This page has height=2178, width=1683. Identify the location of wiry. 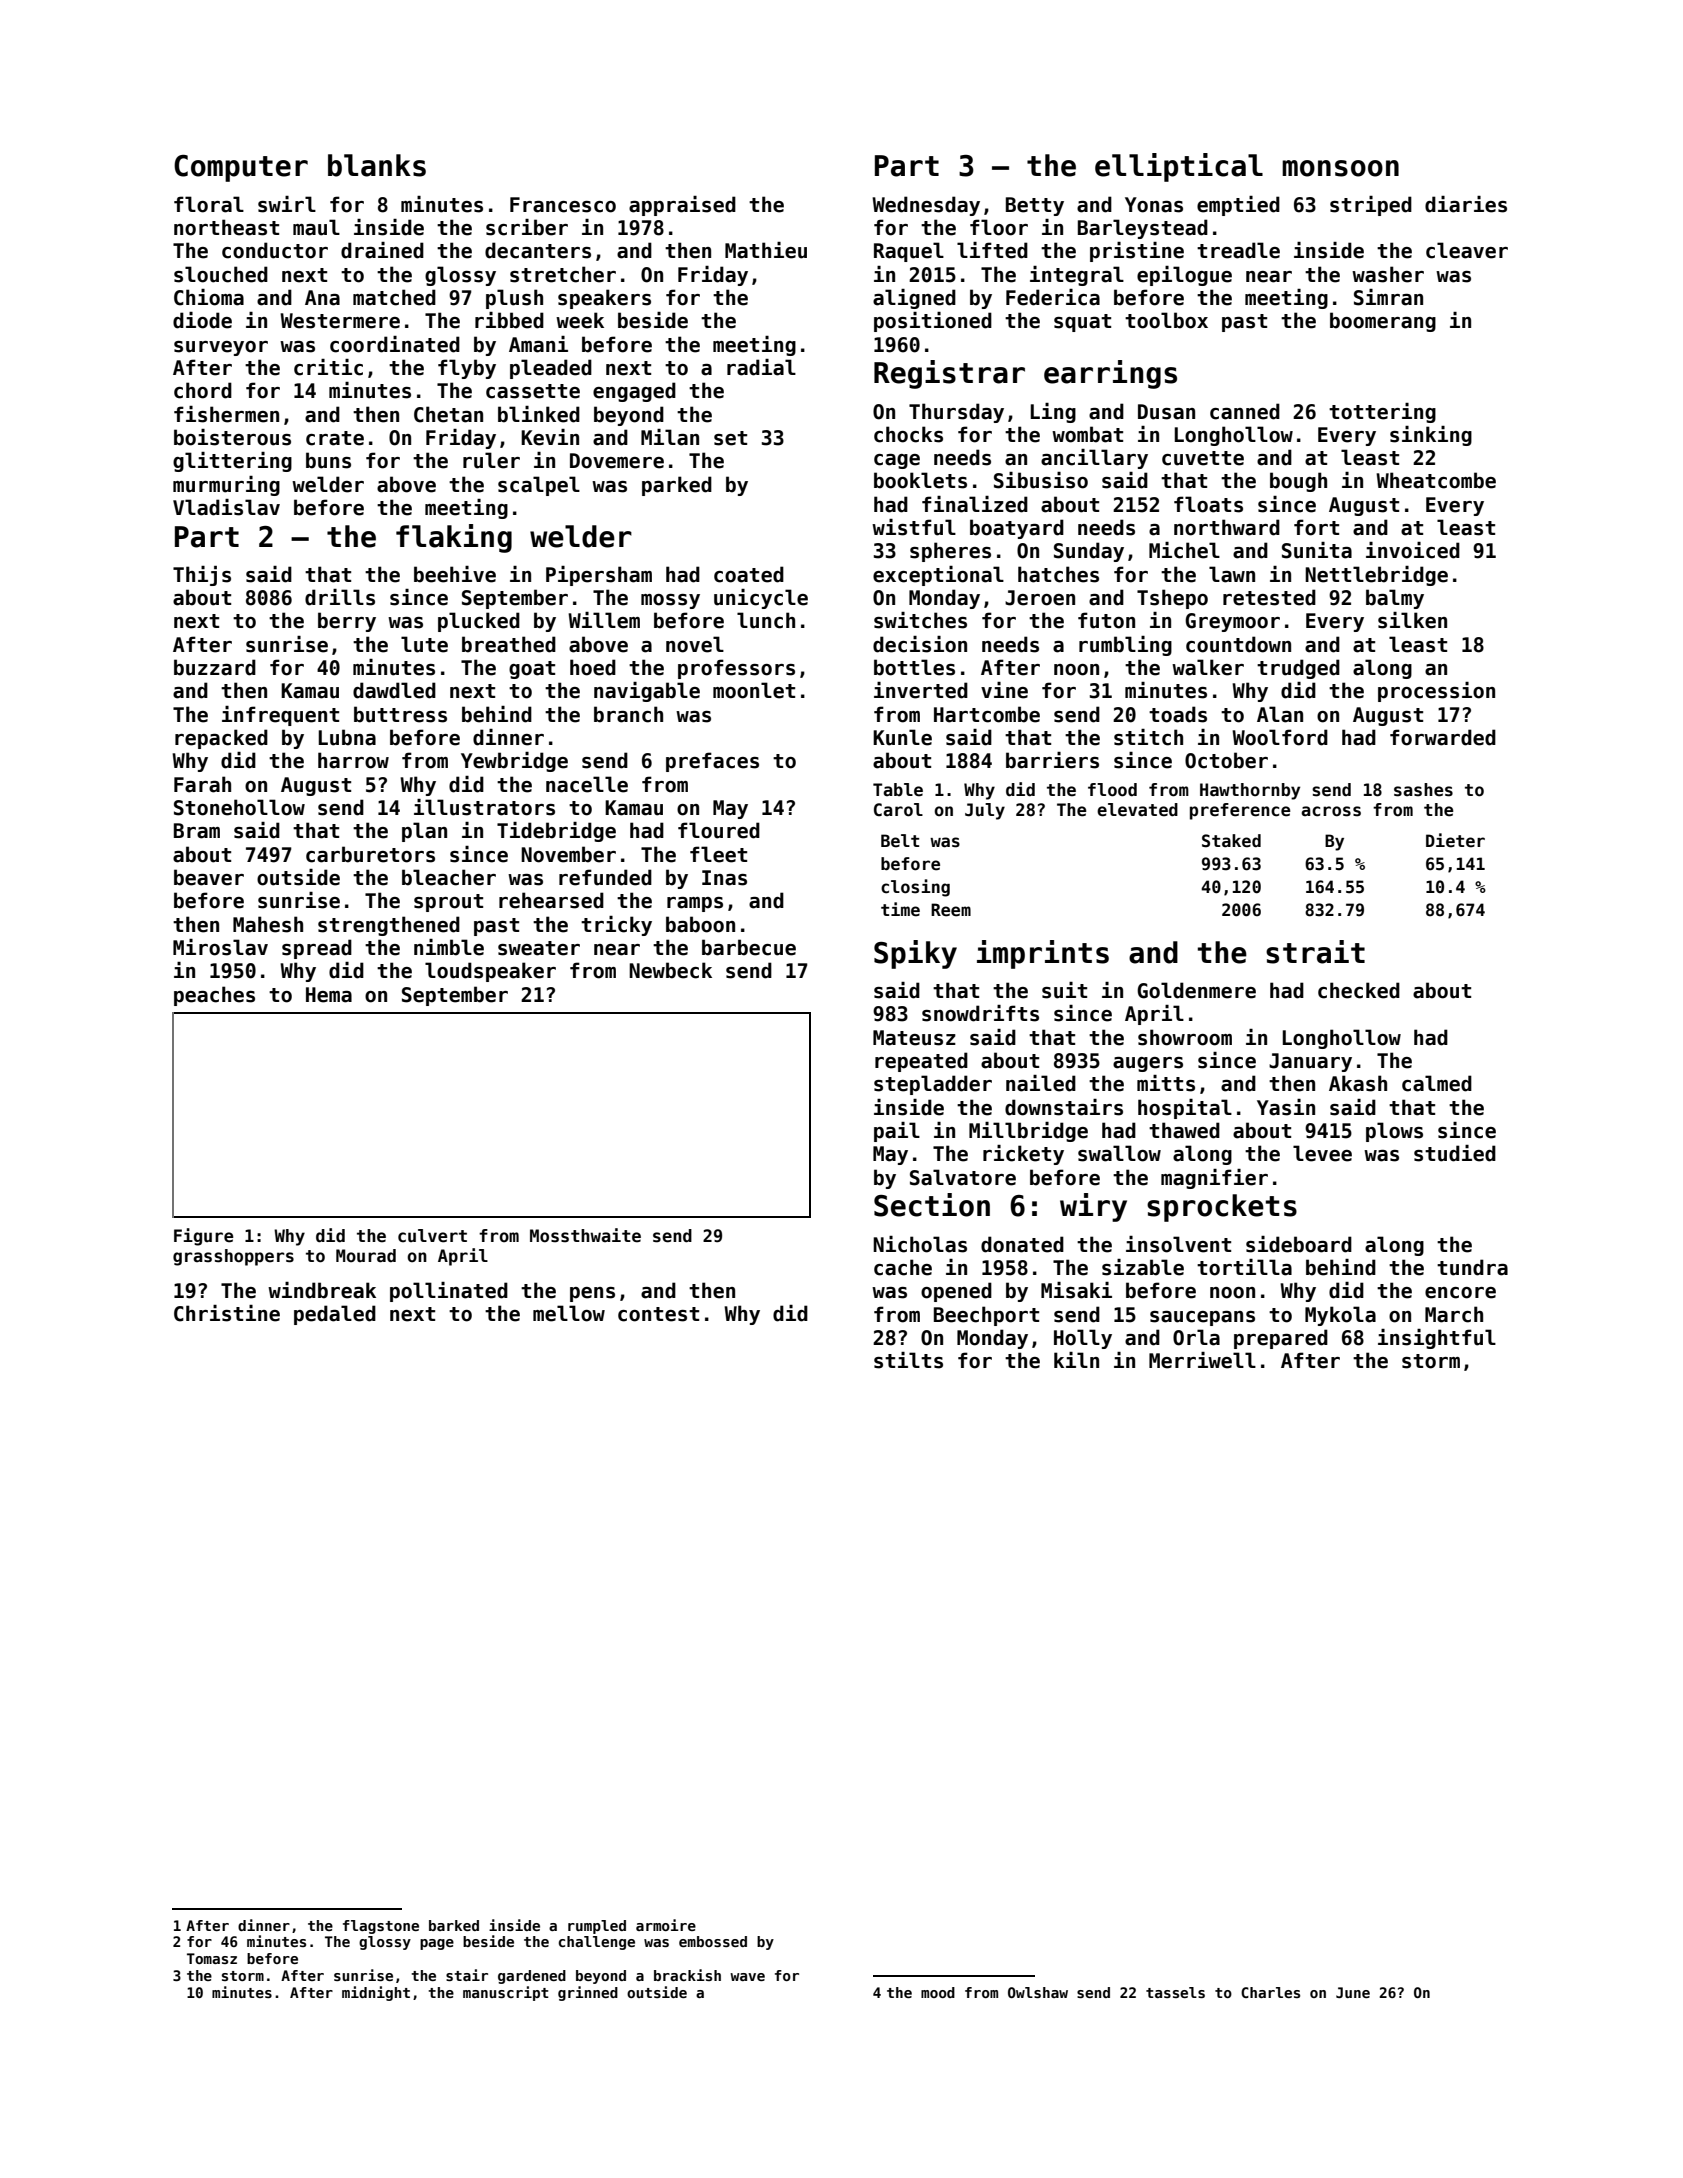
(1093, 1207).
